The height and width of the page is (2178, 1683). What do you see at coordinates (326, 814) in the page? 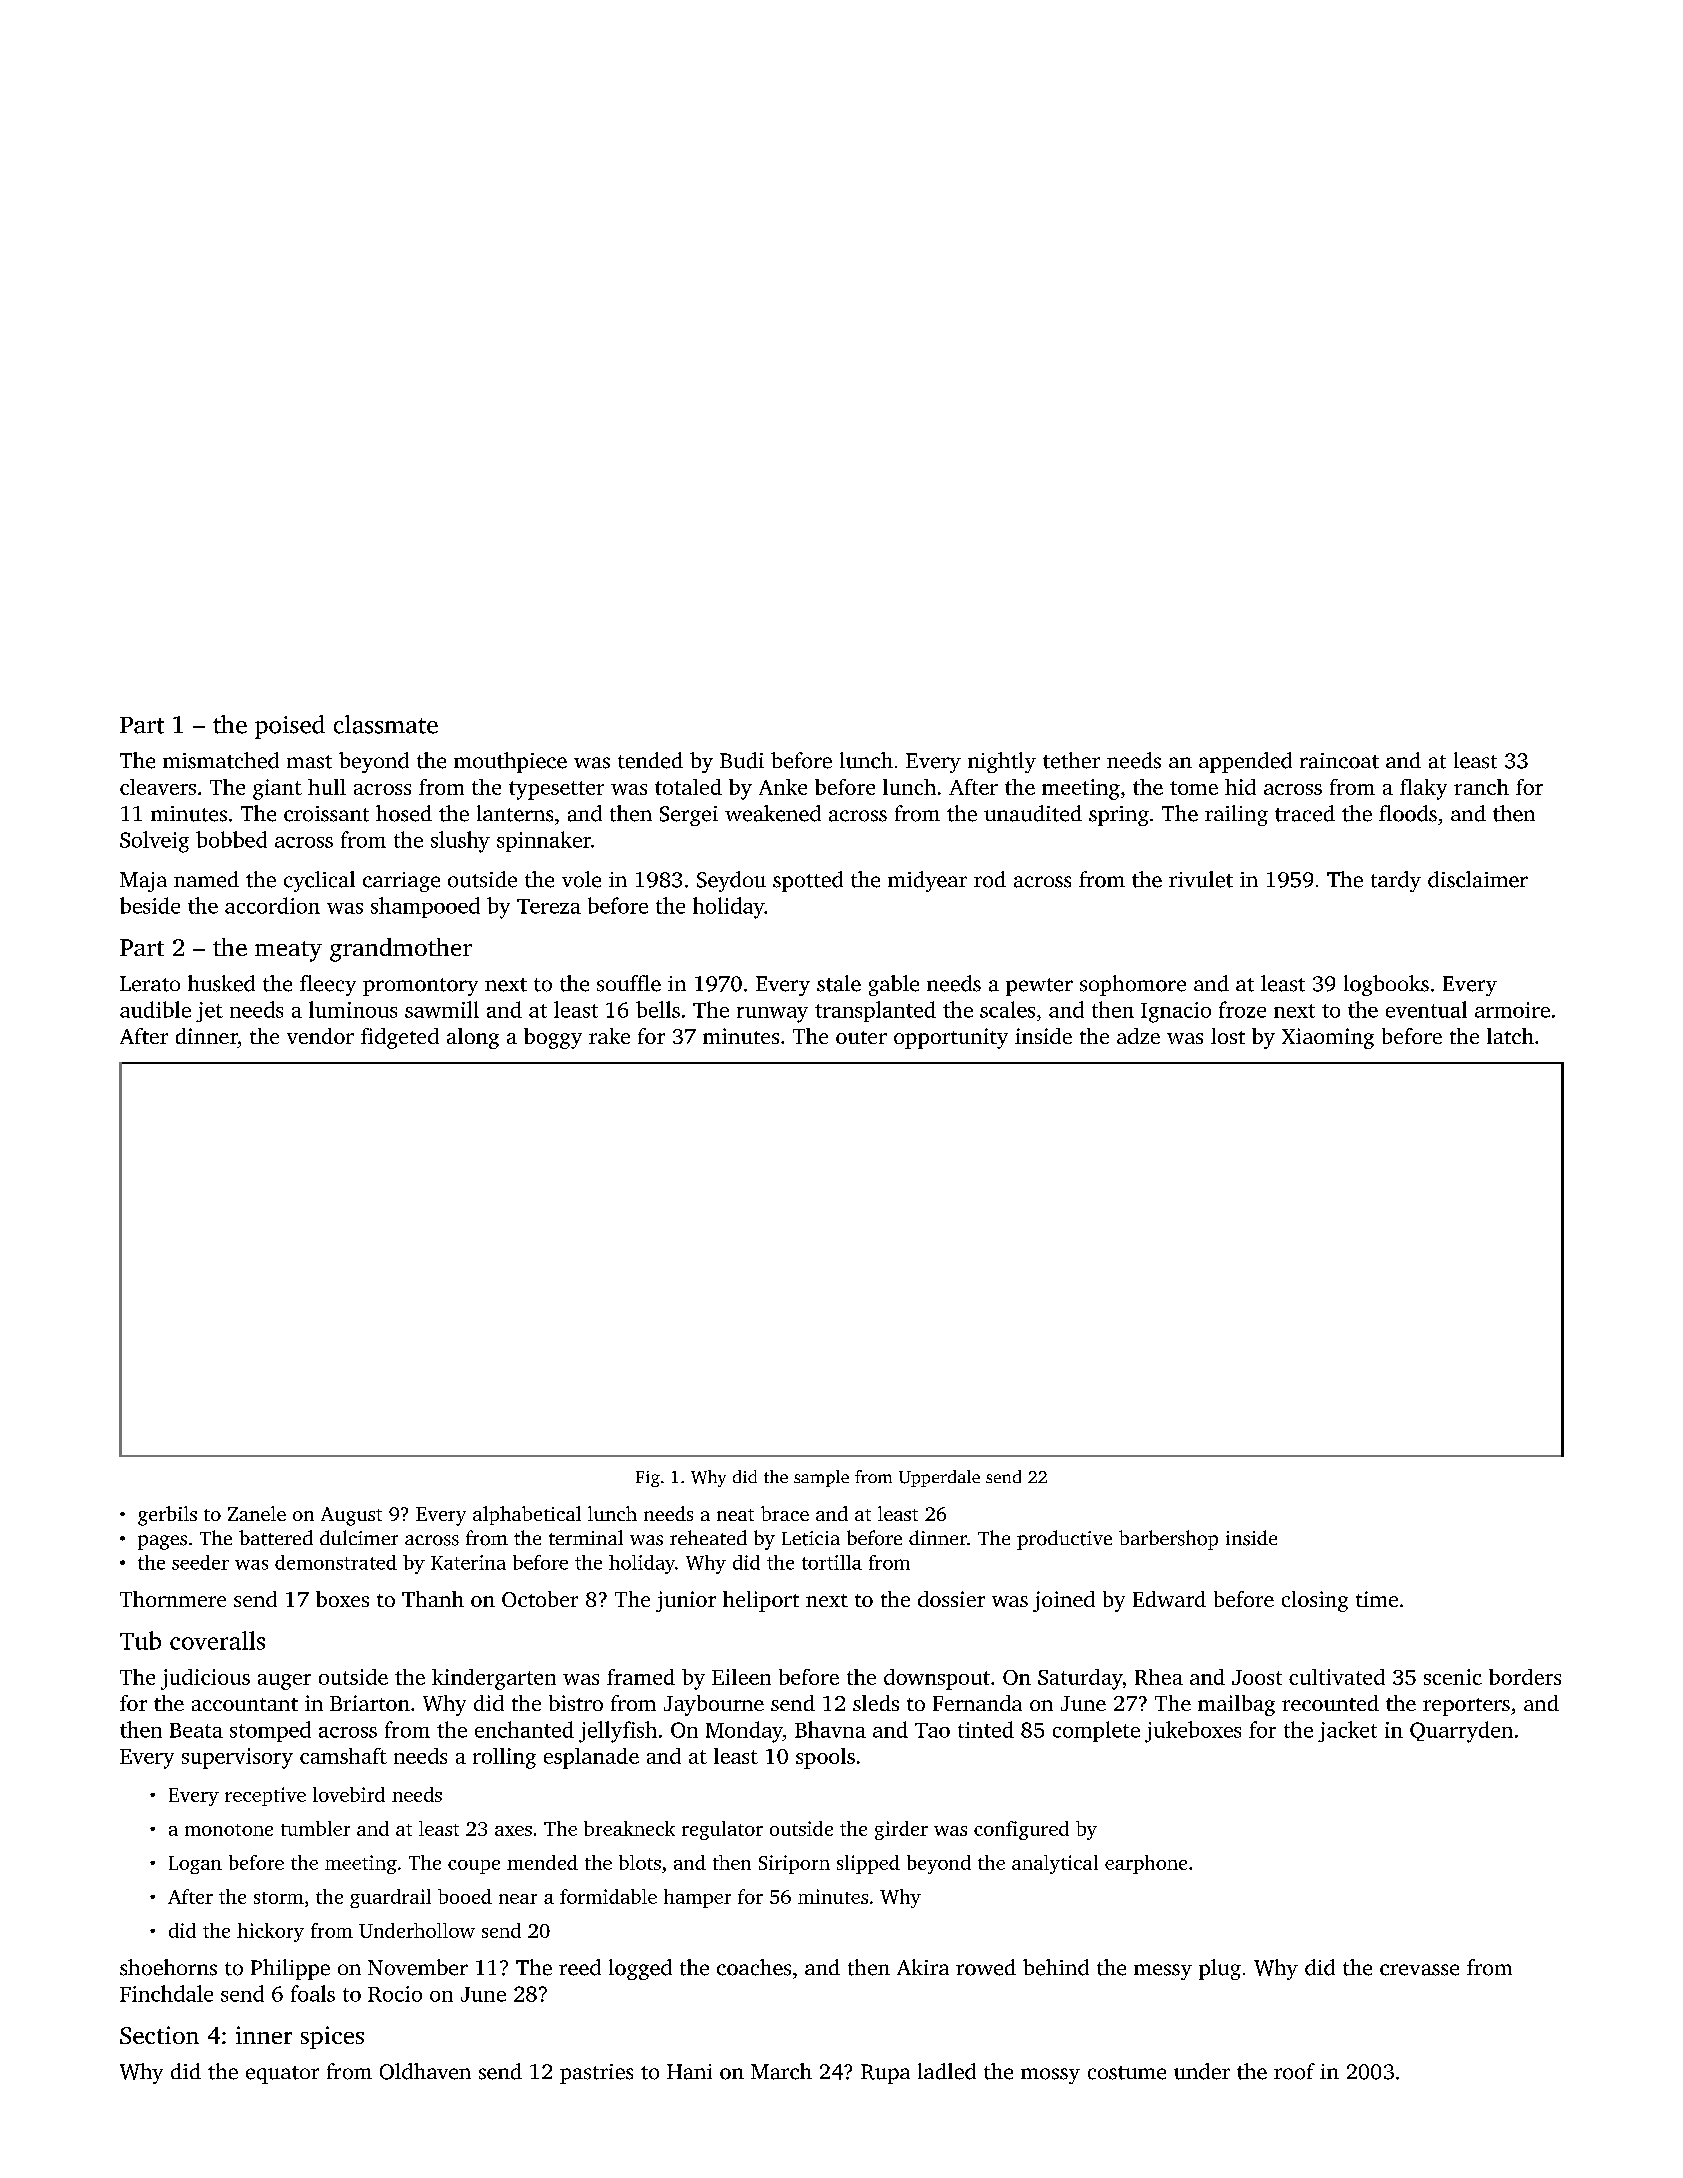
I see `croissant` at bounding box center [326, 814].
